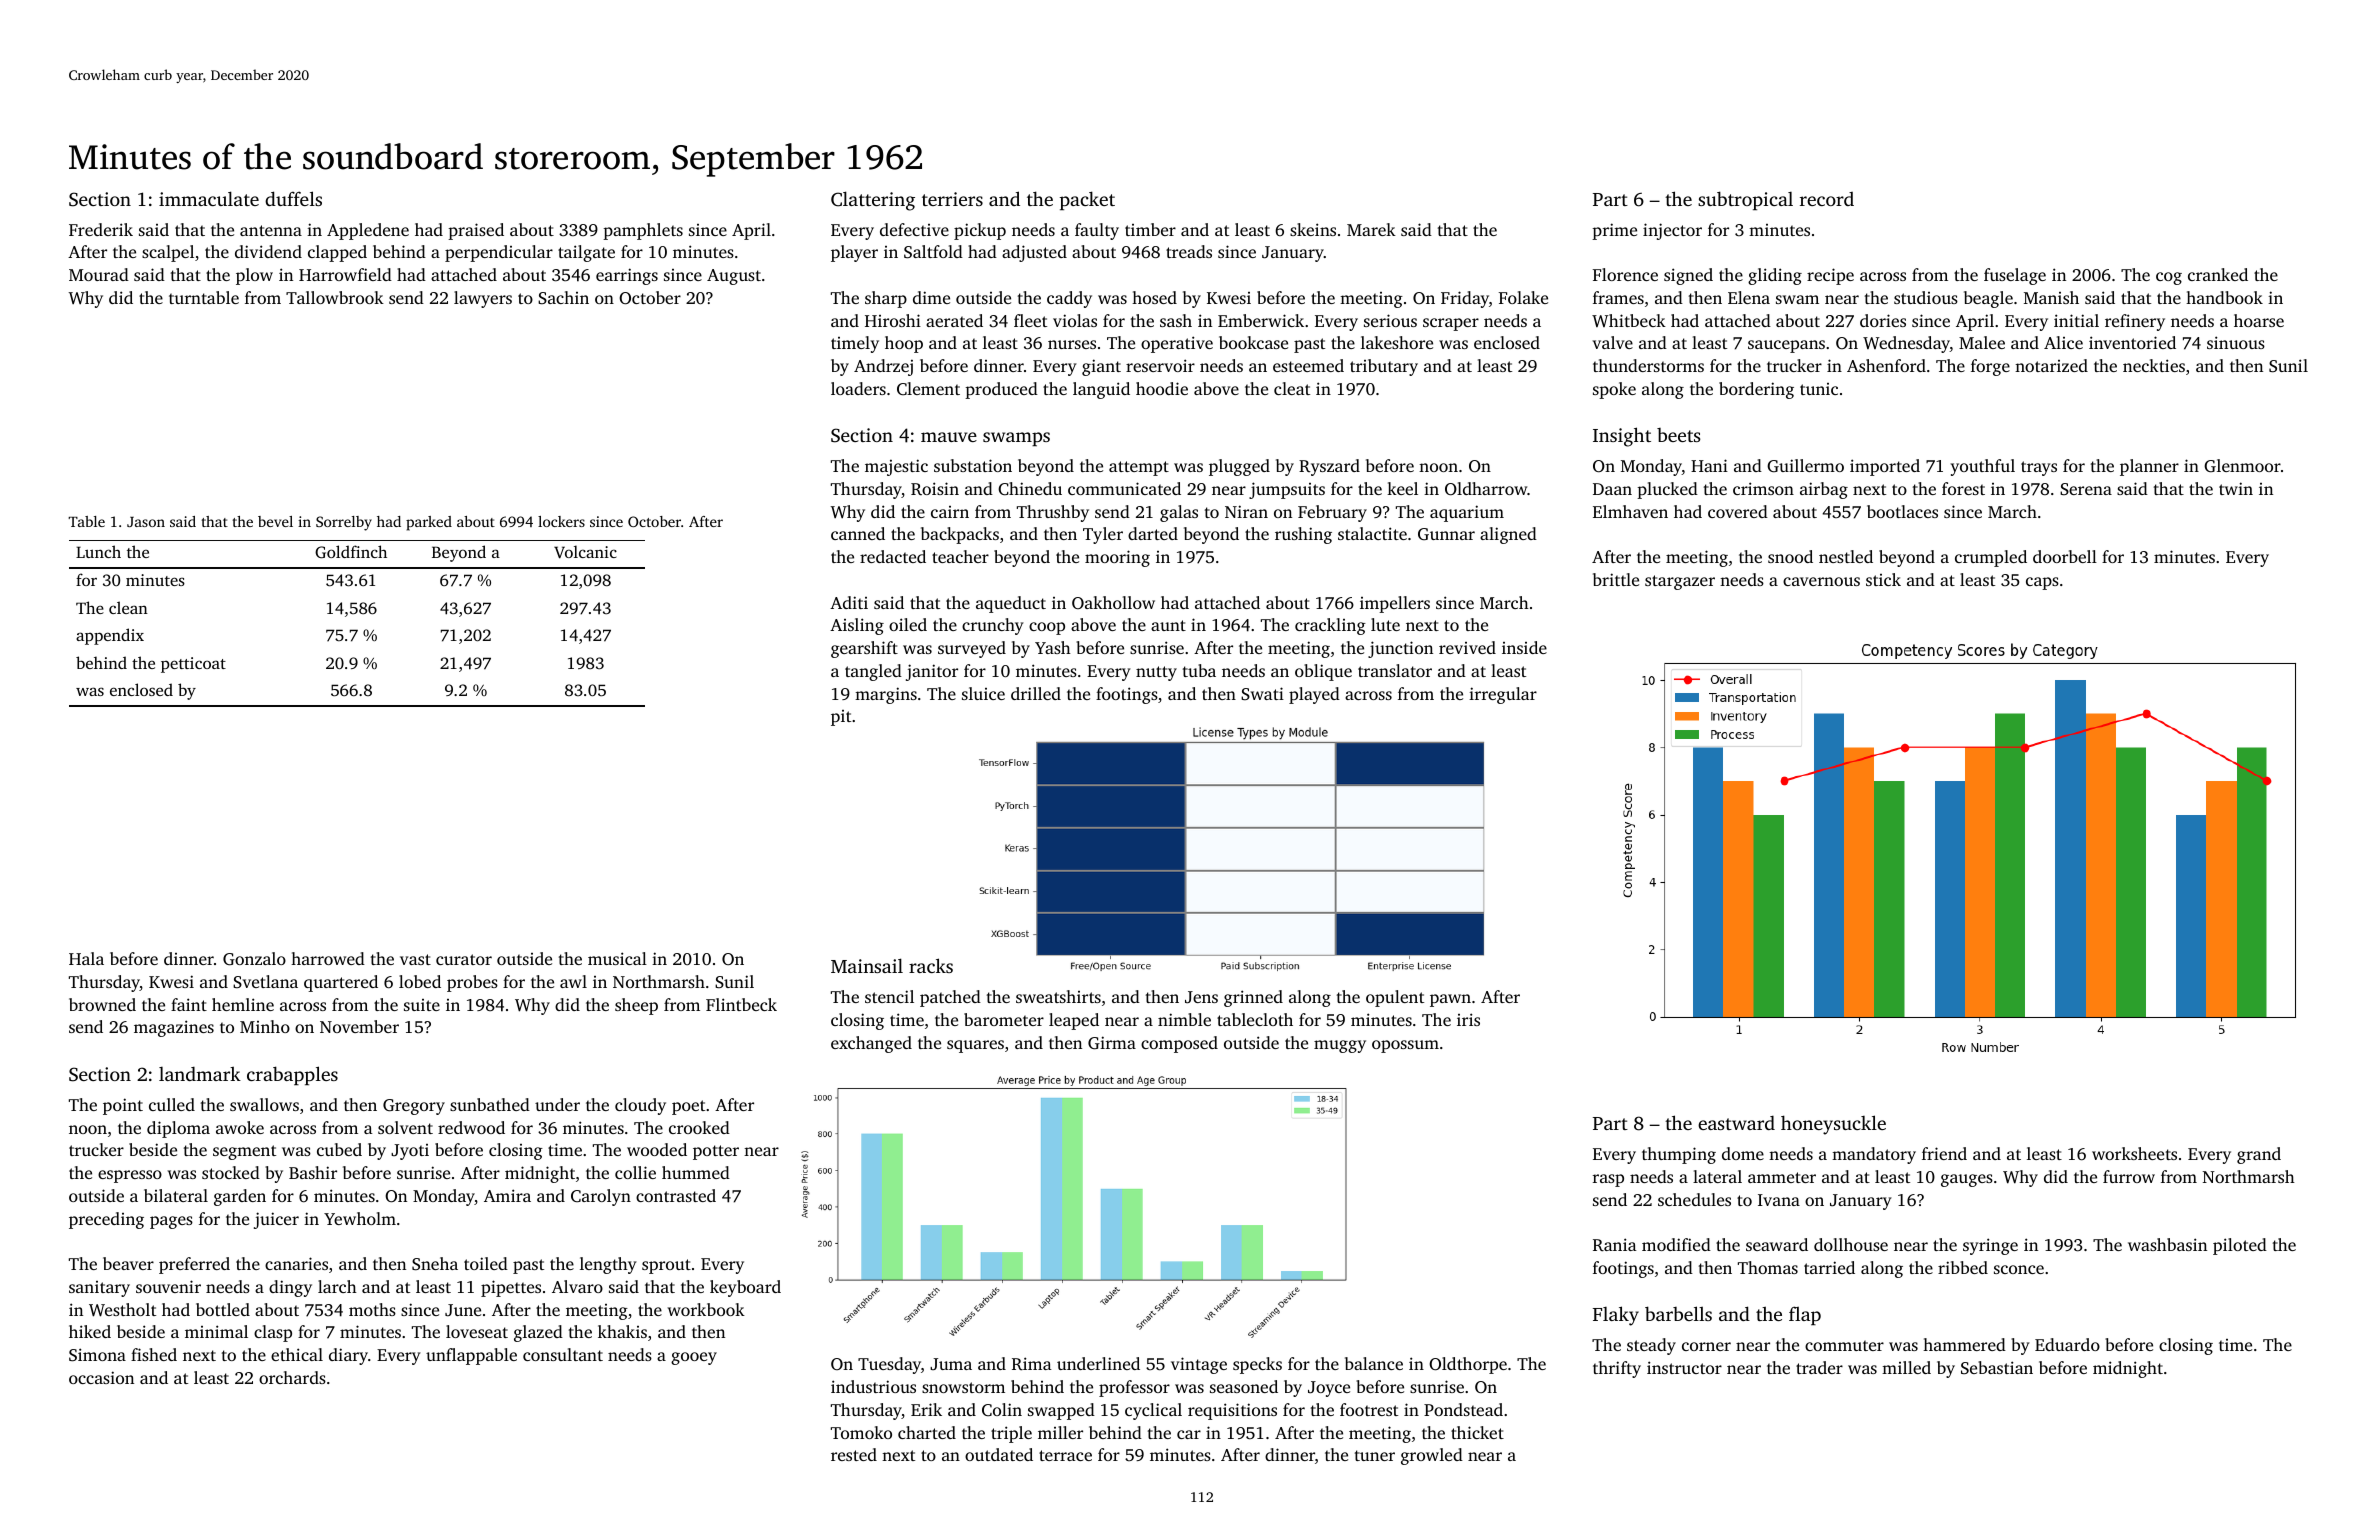 This screenshot has height=1540, width=2380. I want to click on bottled, so click(223, 1309).
